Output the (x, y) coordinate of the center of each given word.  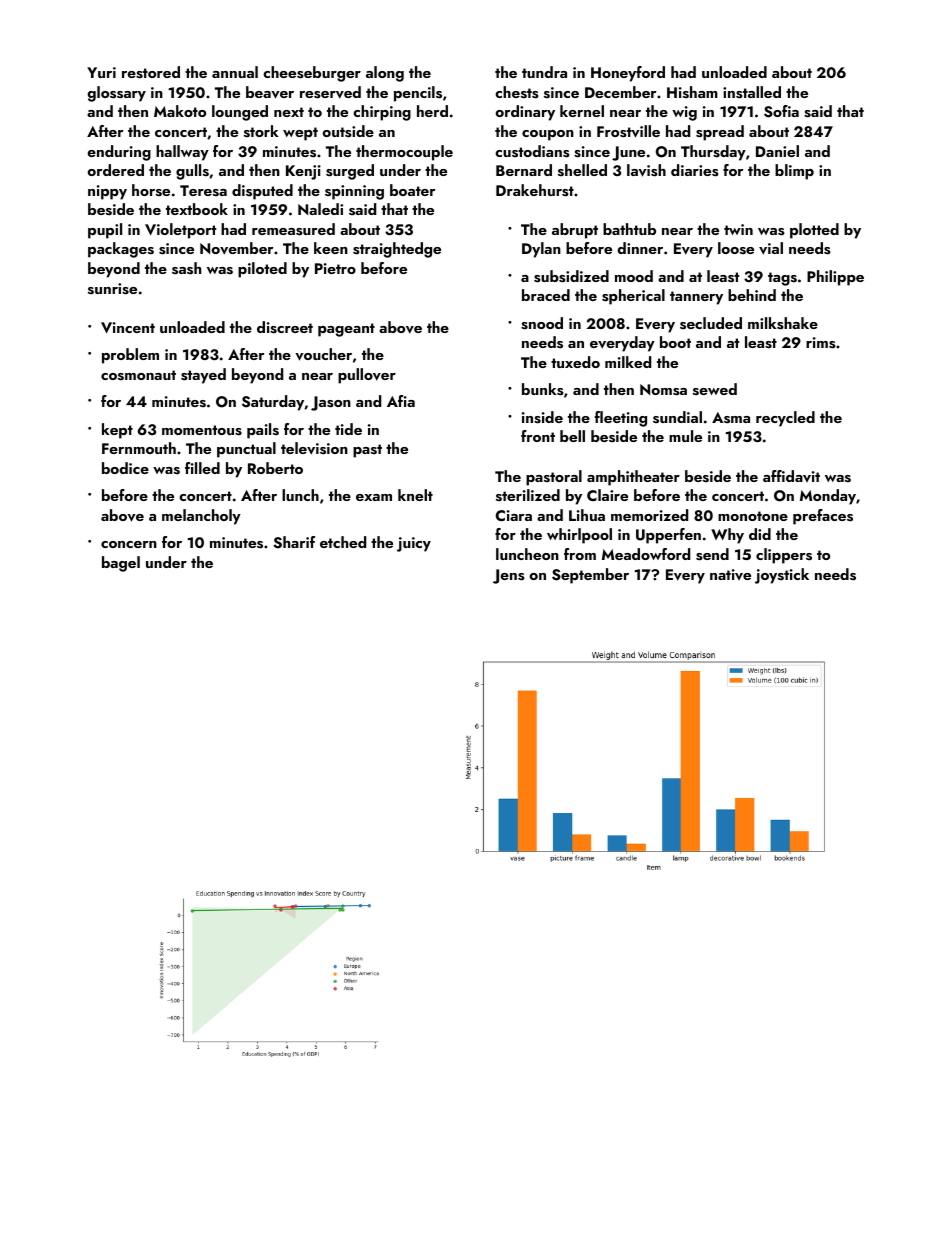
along (385, 74)
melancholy (201, 517)
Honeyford (628, 74)
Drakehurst (535, 190)
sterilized (528, 495)
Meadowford (646, 554)
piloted (262, 270)
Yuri (101, 72)
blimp (794, 172)
